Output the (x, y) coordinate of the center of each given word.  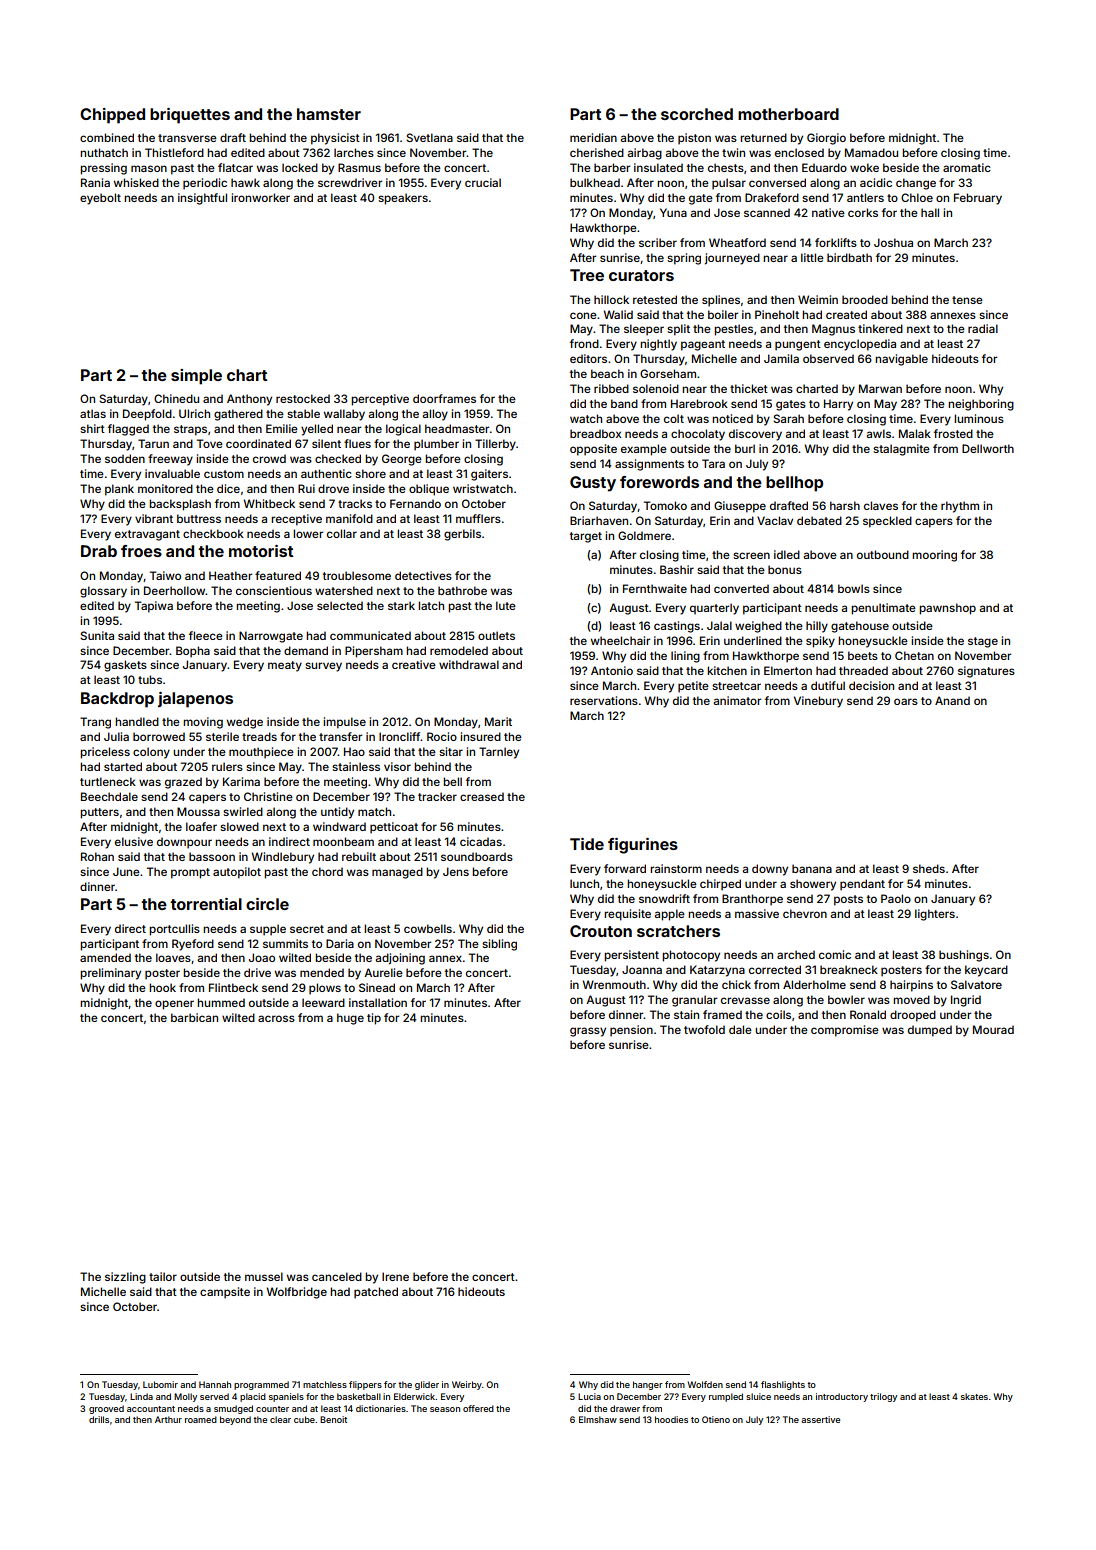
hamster (329, 114)
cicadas (481, 841)
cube (304, 1419)
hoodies (671, 1419)
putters (99, 813)
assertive (820, 1419)
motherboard (788, 114)
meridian (593, 137)
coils (778, 1014)
